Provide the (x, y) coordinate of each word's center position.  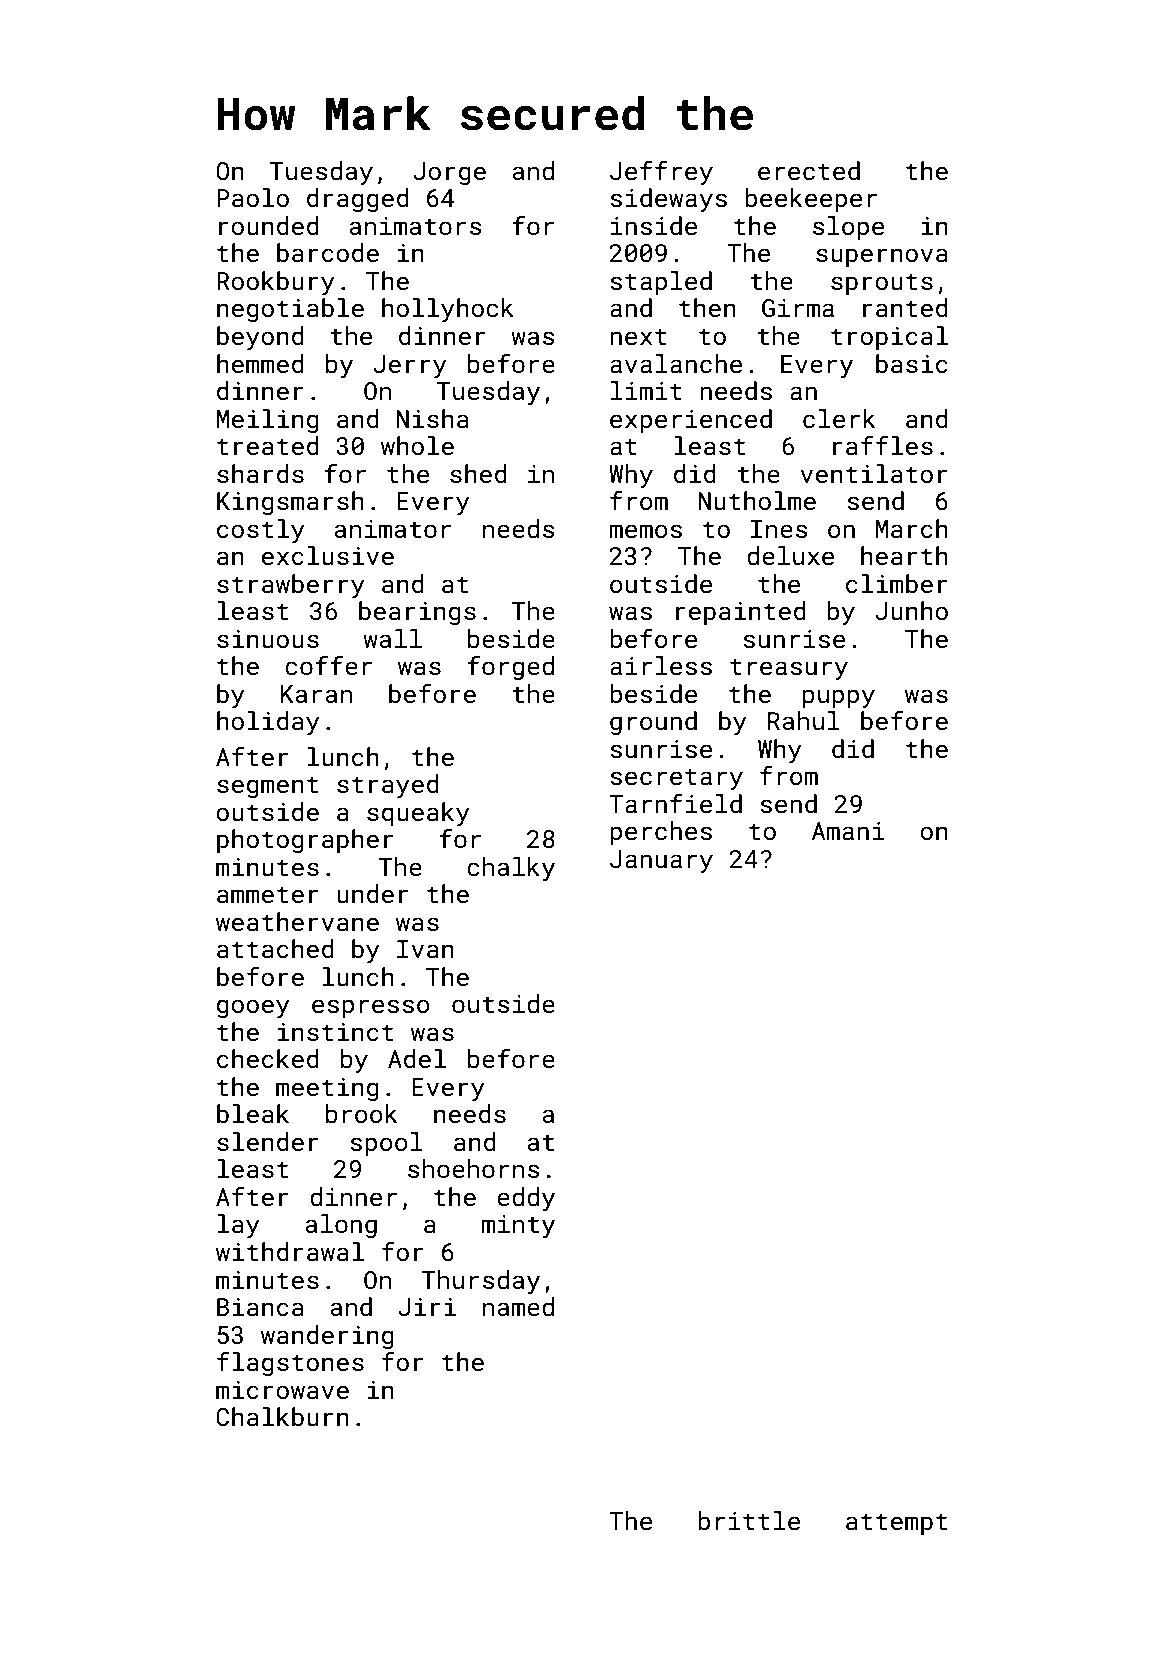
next (638, 337)
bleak (253, 1114)
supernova (882, 257)
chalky (511, 869)
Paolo (253, 197)
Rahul (804, 720)
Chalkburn (282, 1417)
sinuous (268, 639)
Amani (848, 831)
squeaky (418, 814)
